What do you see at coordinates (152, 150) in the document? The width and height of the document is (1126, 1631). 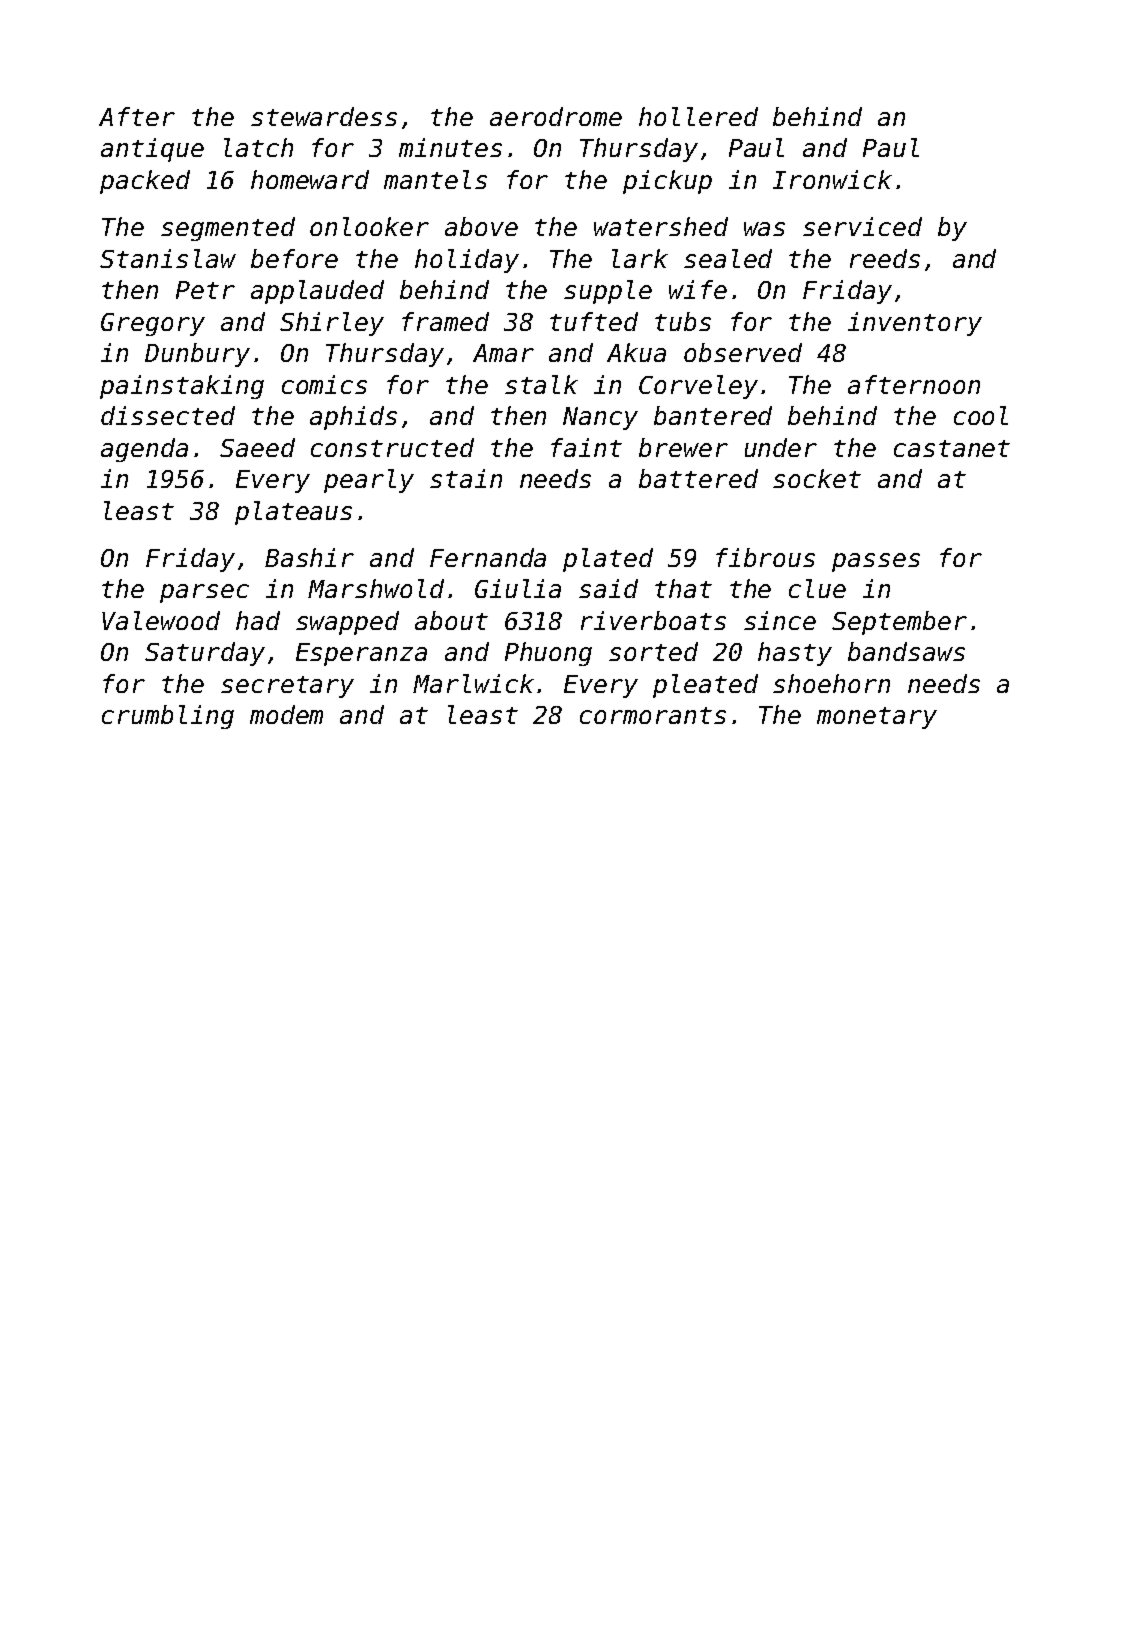 I see `antique` at bounding box center [152, 150].
